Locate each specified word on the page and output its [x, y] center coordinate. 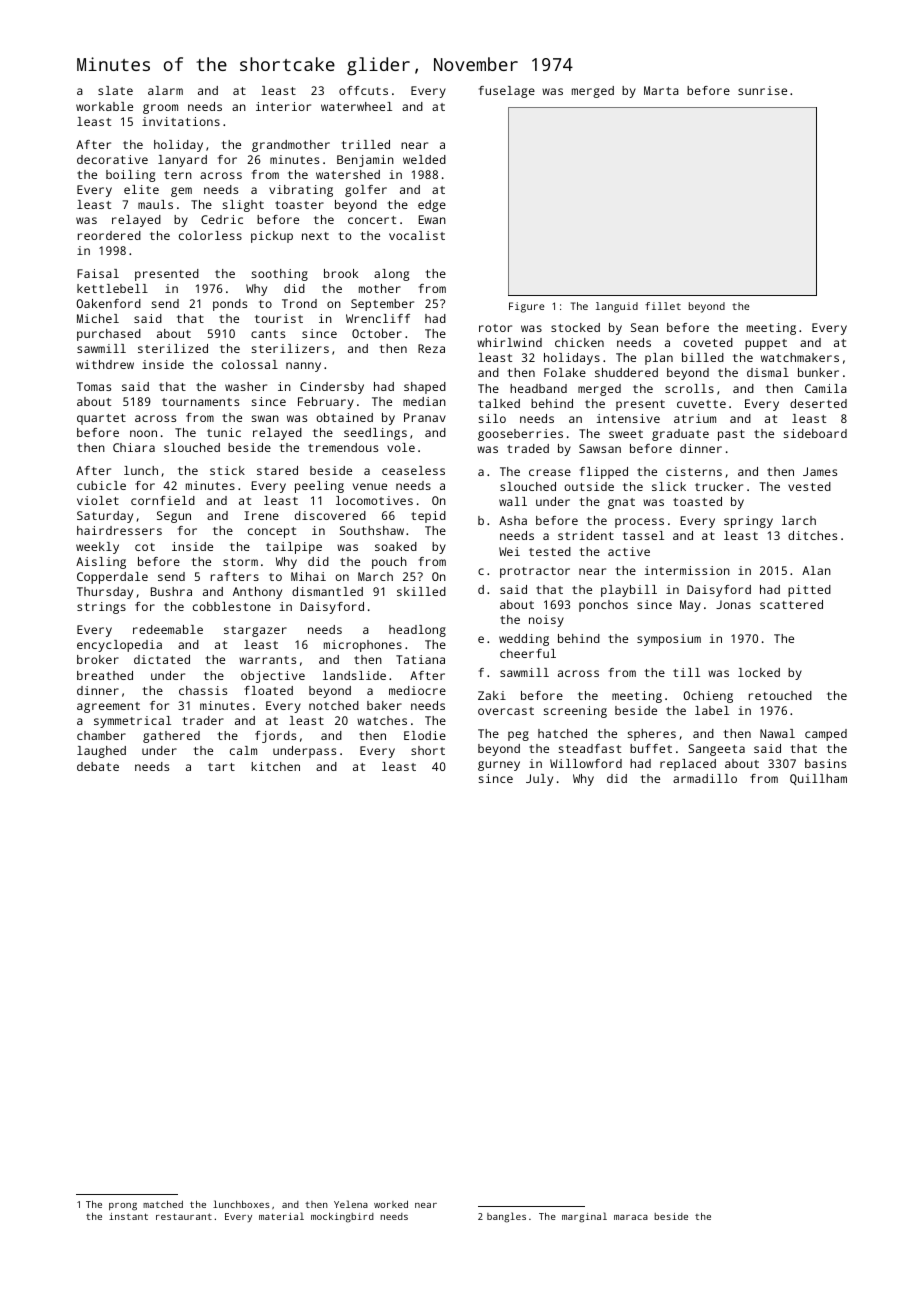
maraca [631, 1217]
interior [283, 106]
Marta [661, 90]
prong [123, 1207]
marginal [584, 1217]
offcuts [363, 90]
